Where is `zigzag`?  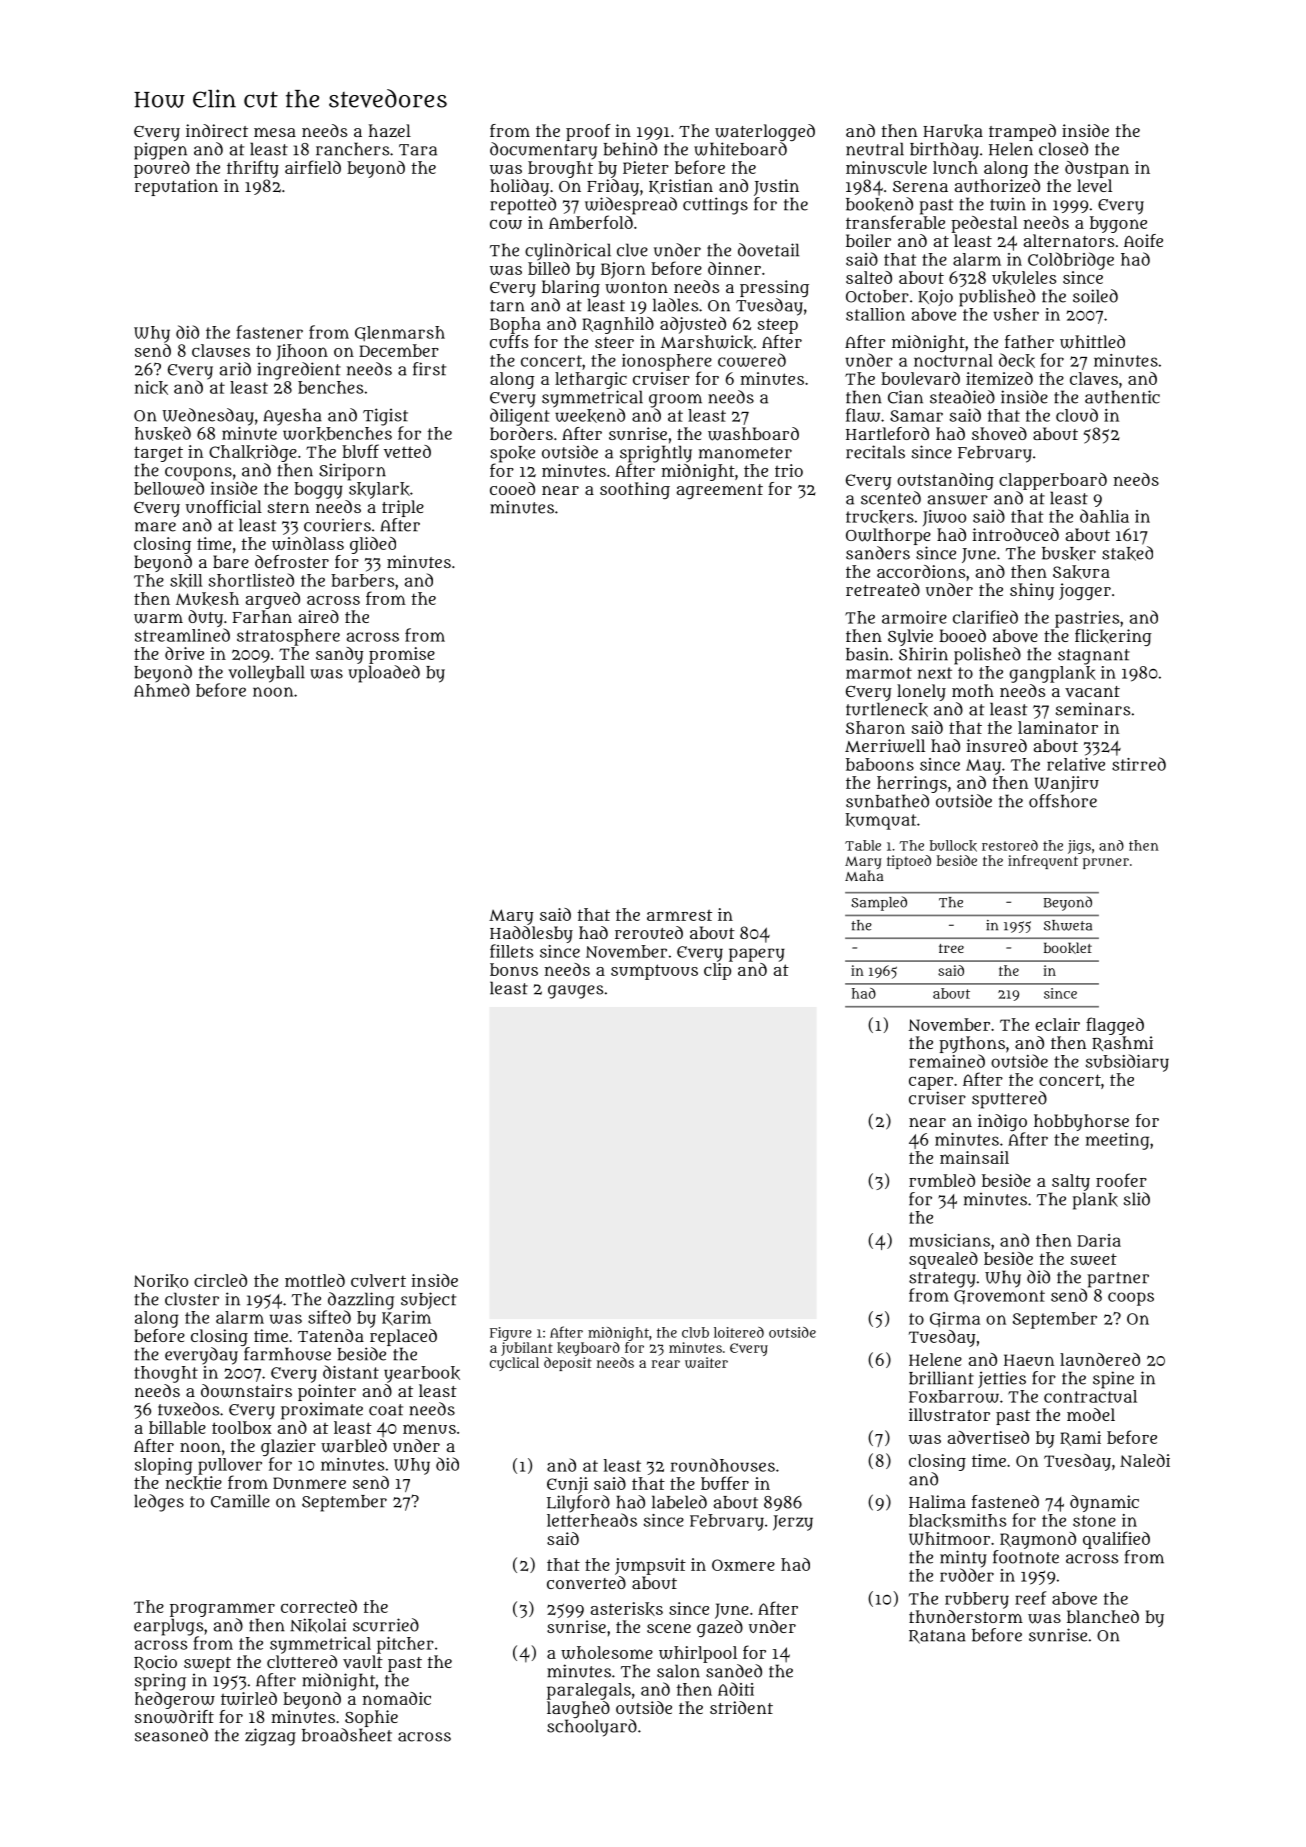
zigzag is located at coordinates (270, 1737).
